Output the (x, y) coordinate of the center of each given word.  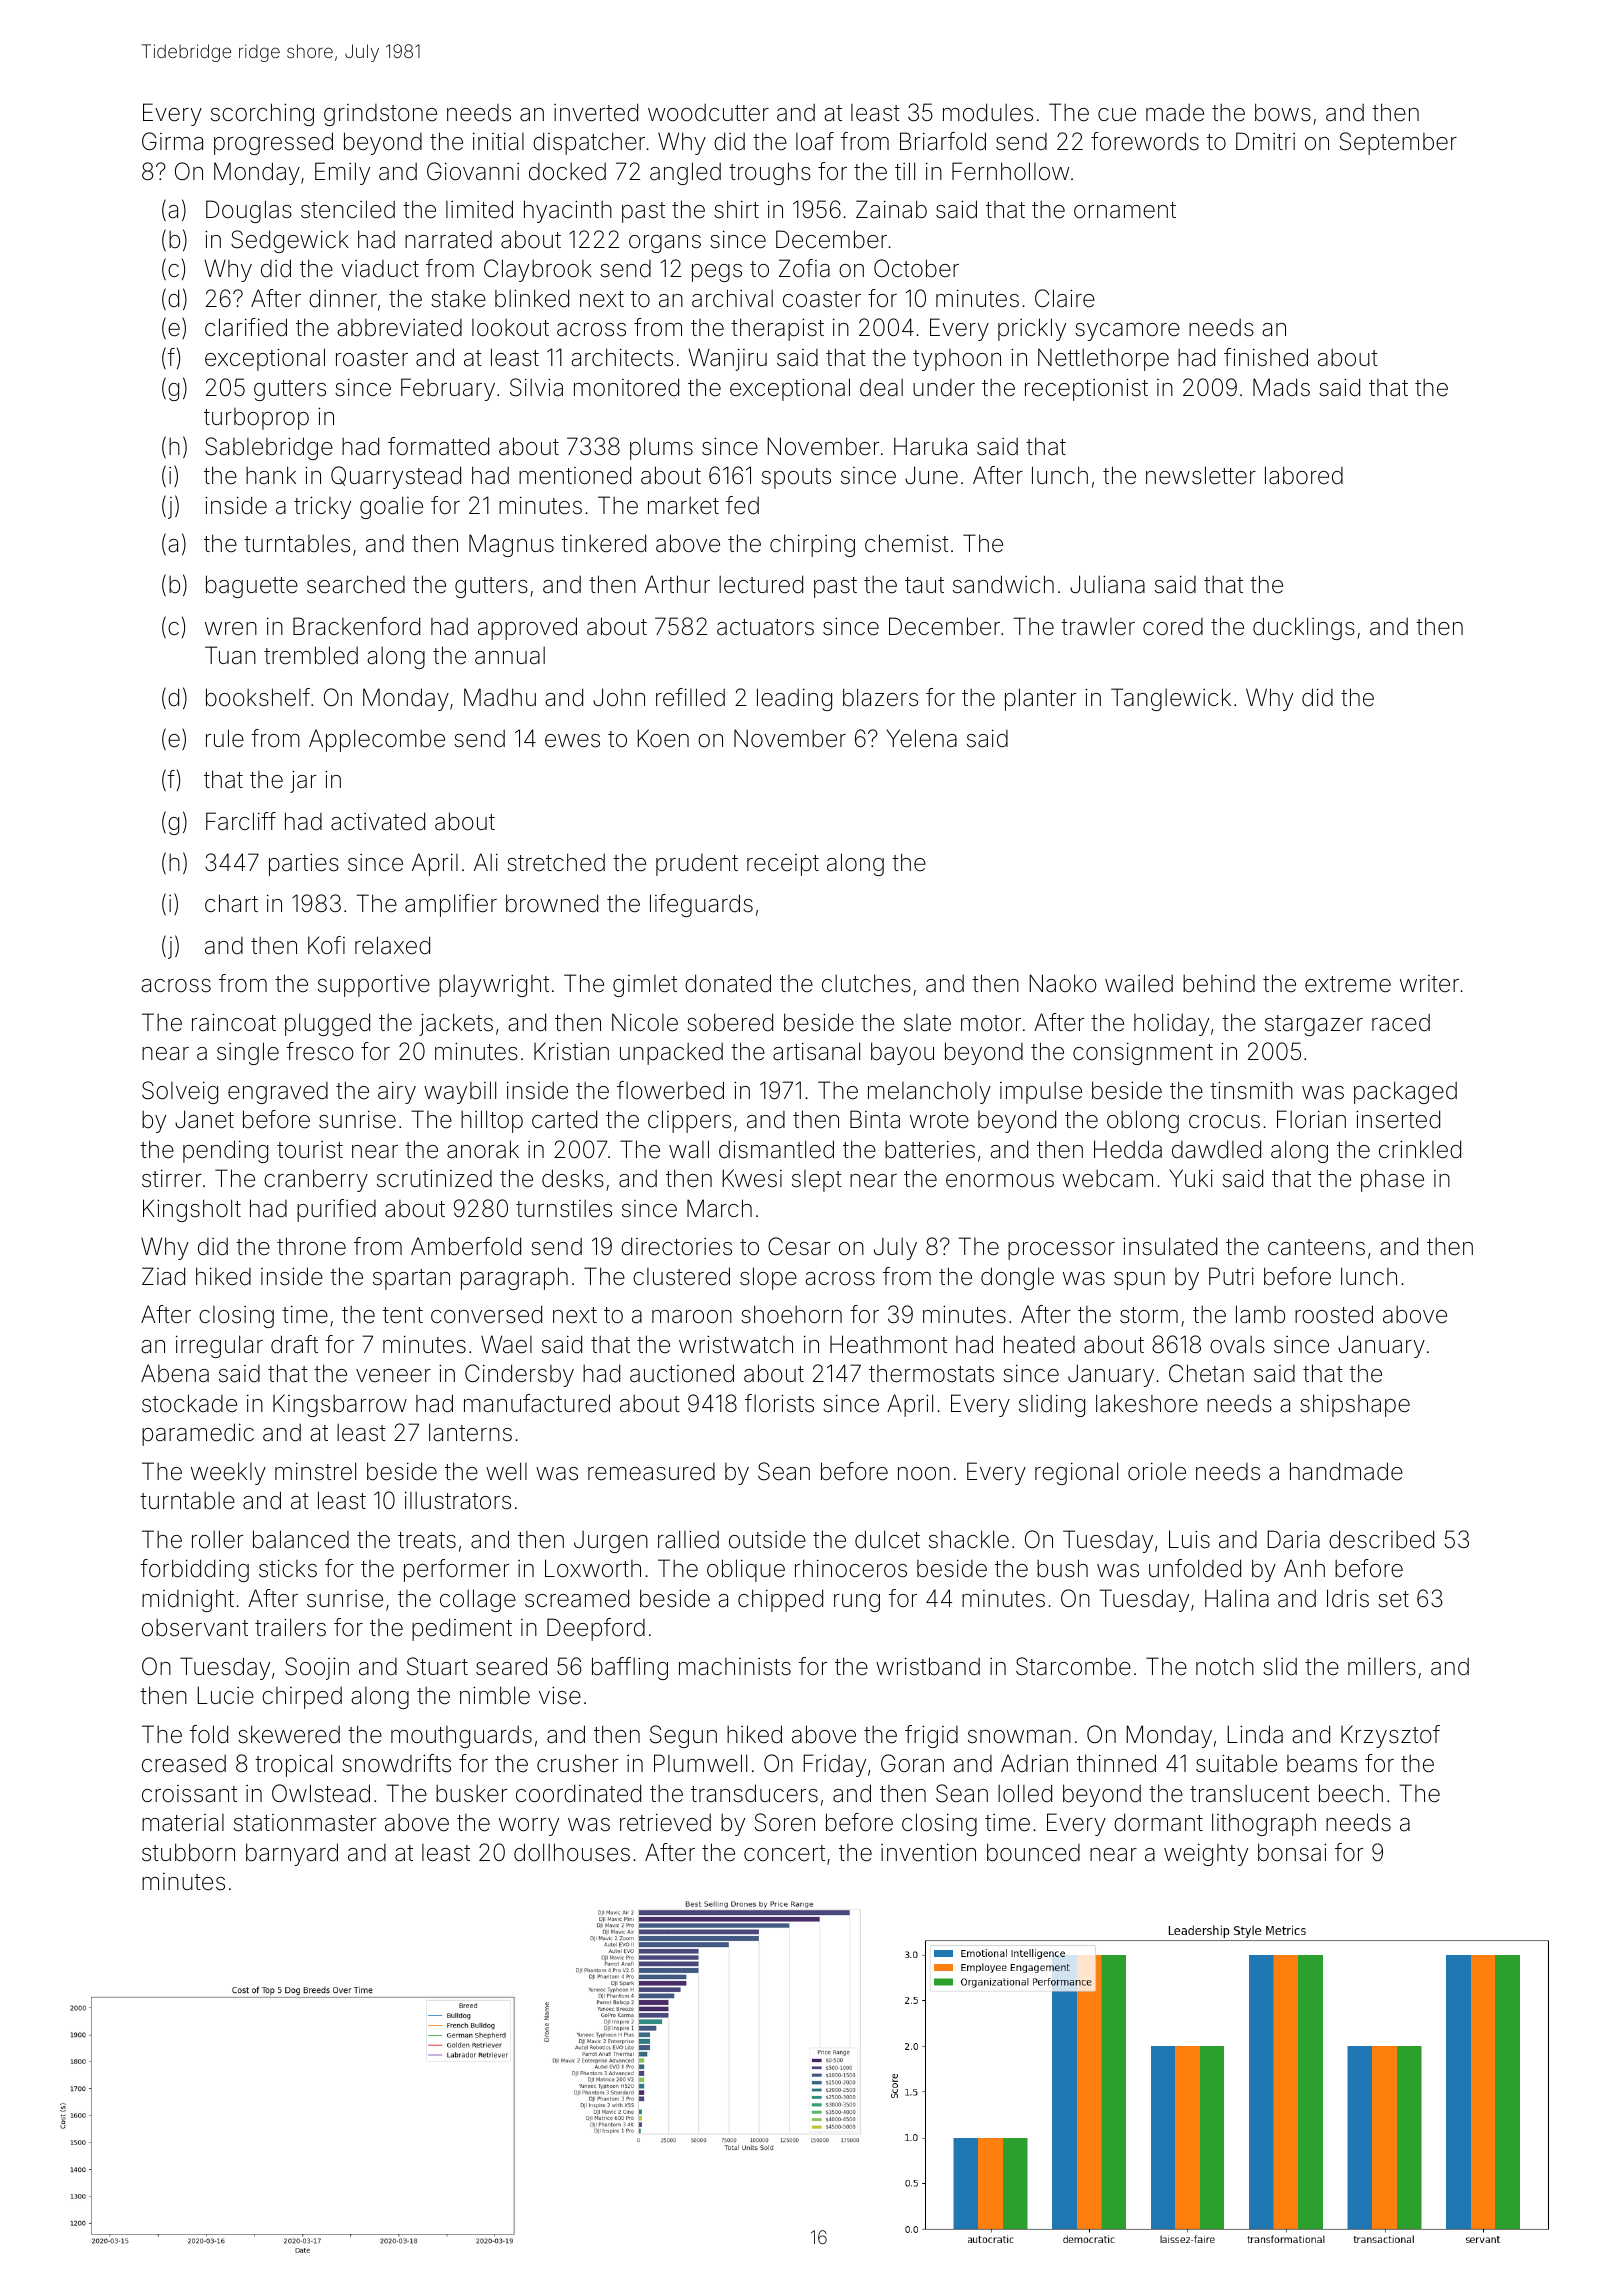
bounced (1033, 1852)
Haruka (930, 446)
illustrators (458, 1500)
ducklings (1304, 628)
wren (231, 629)
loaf (815, 141)
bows (1283, 112)
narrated (448, 240)
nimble (495, 1695)
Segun (683, 1736)
